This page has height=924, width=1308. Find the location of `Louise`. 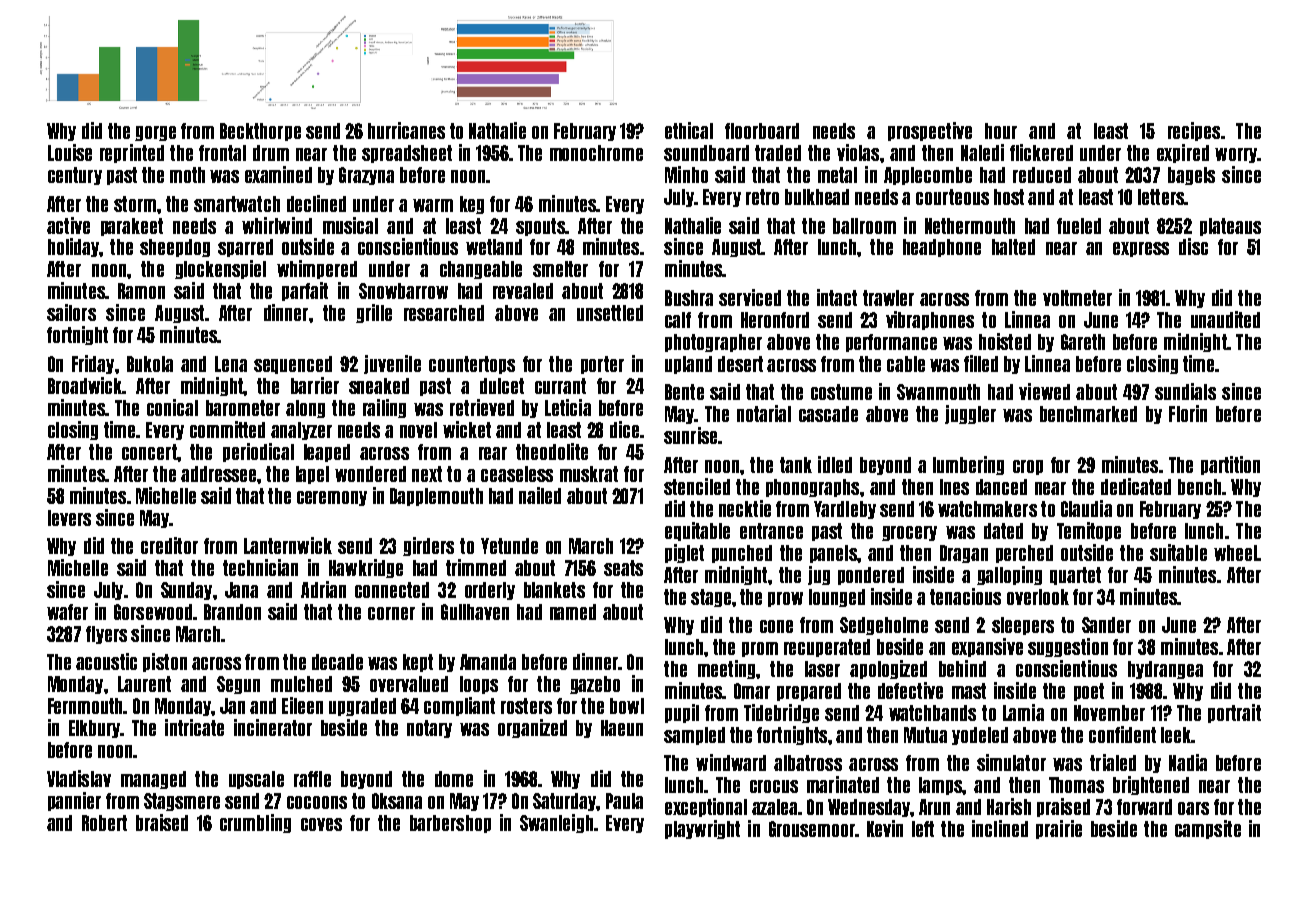

Louise is located at coordinates (70, 152).
